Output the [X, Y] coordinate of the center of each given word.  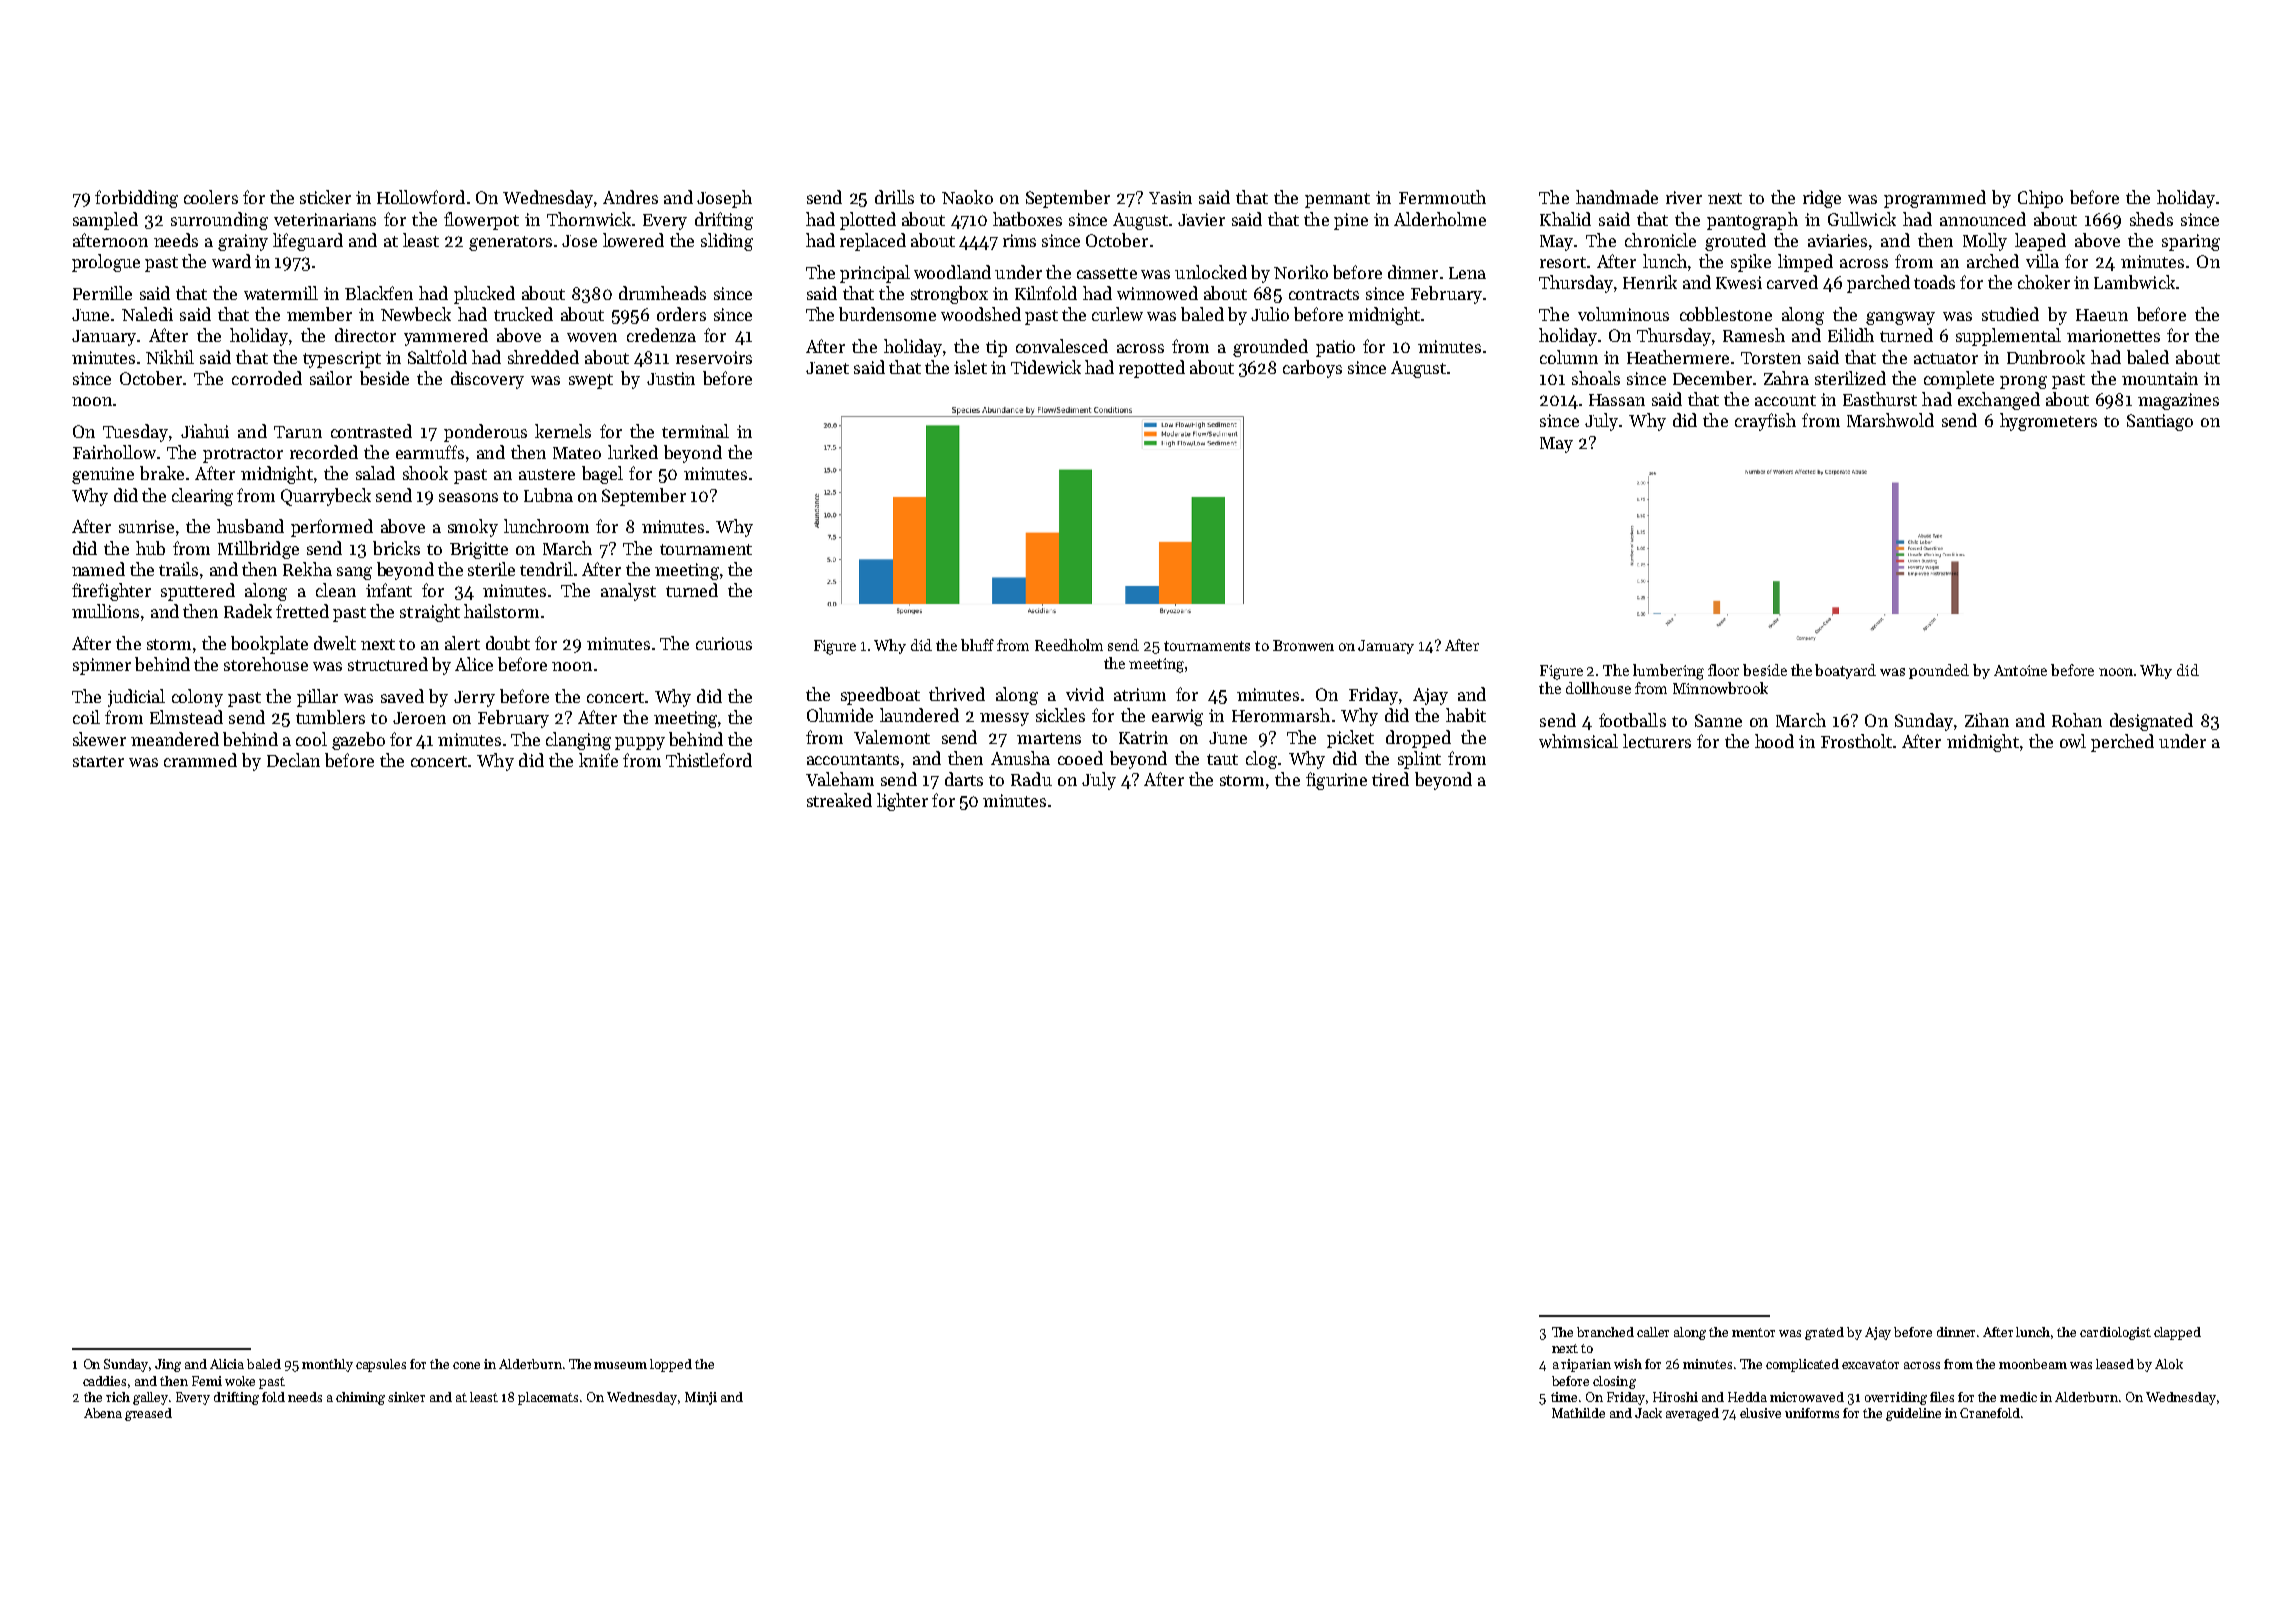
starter [98, 761]
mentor [1753, 1332]
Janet [827, 368]
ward [231, 261]
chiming [360, 1398]
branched [1605, 1332]
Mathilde [1578, 1413]
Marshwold [1890, 420]
